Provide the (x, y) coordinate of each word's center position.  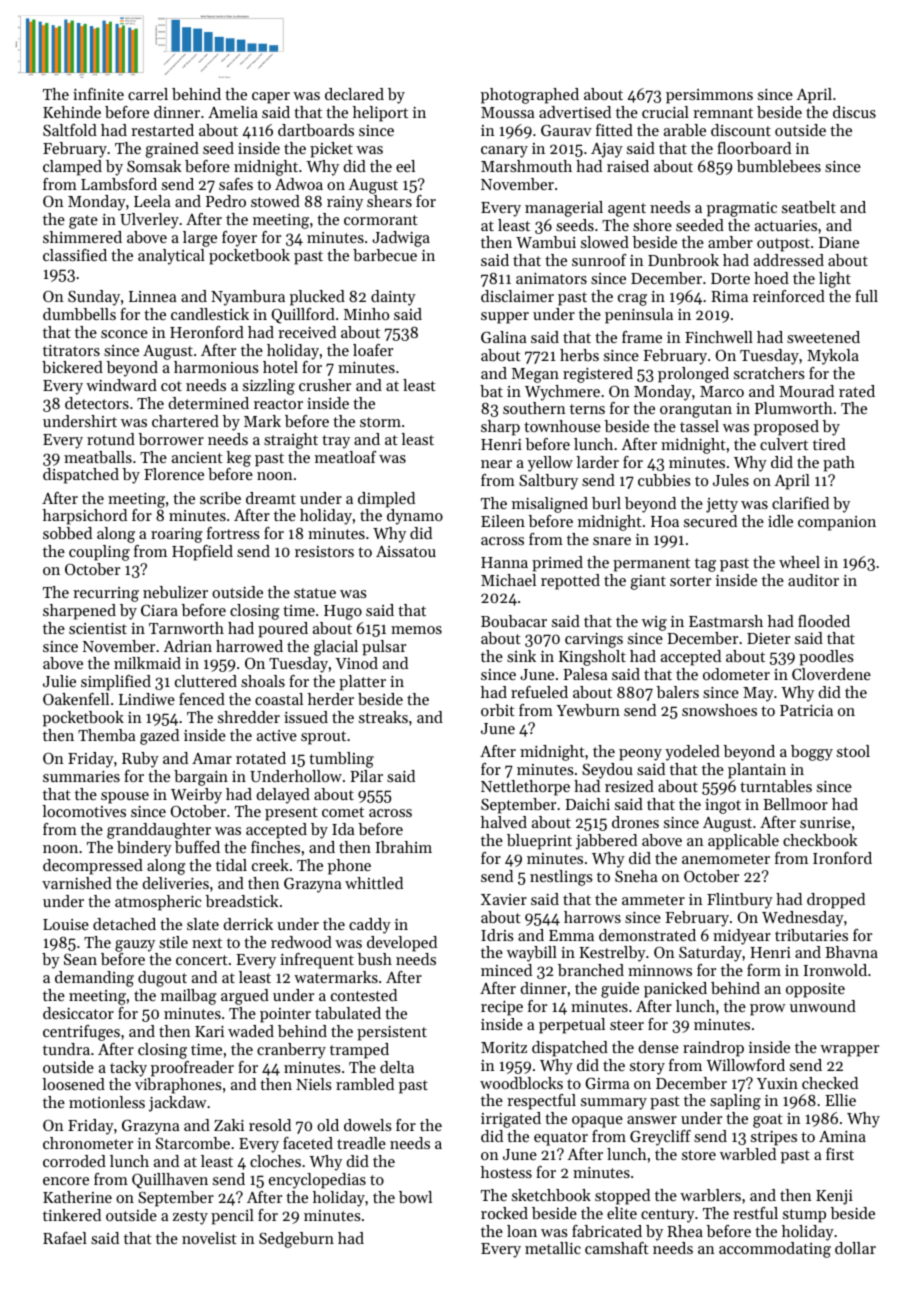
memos (416, 630)
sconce (124, 334)
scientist (98, 628)
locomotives (84, 811)
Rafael (65, 1238)
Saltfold (70, 130)
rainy (345, 203)
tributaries (811, 935)
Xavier (504, 899)
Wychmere (562, 393)
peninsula (639, 316)
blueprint (539, 842)
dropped (836, 901)
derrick (248, 924)
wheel (799, 562)
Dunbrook (683, 260)
